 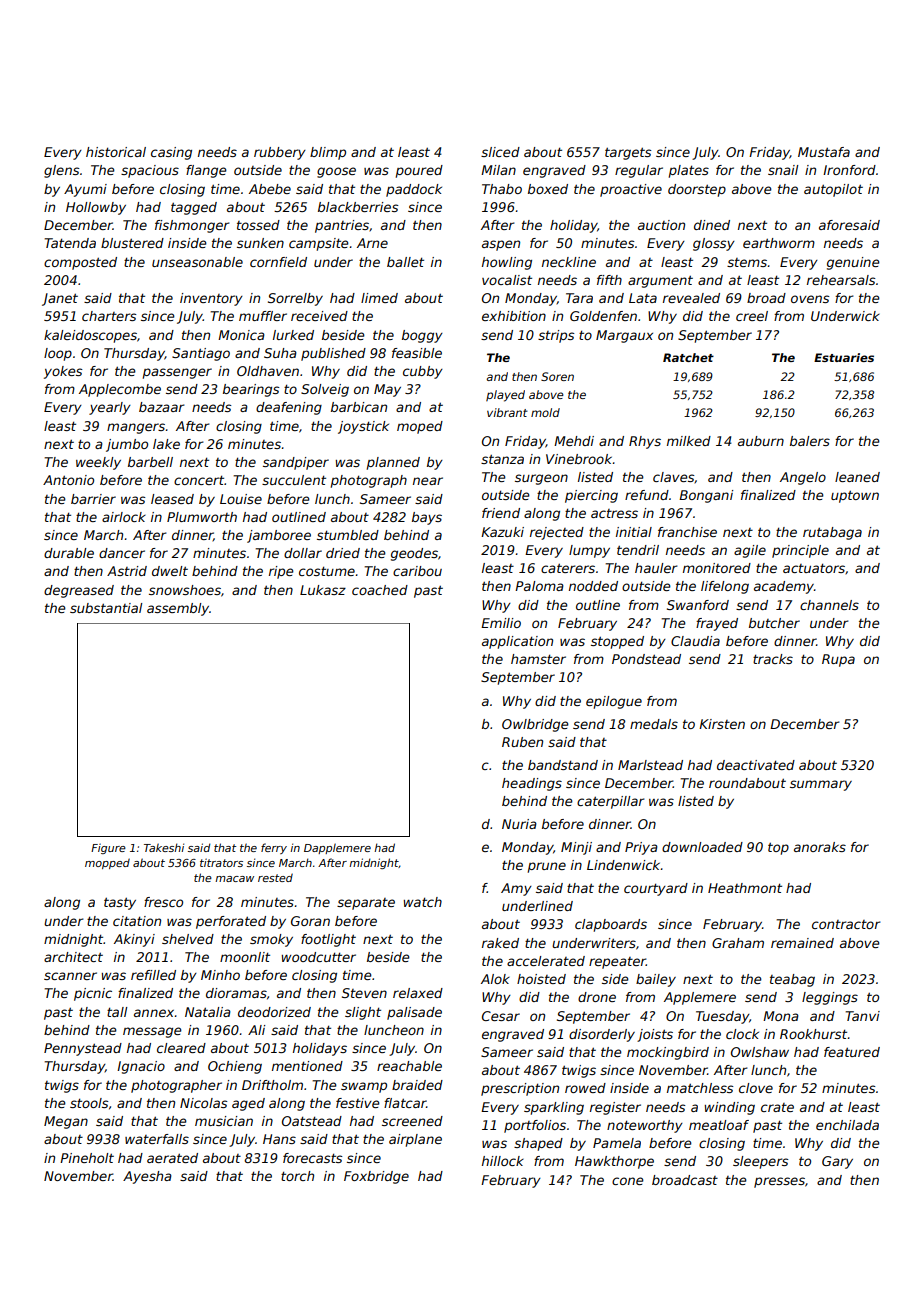 What do you see at coordinates (760, 1052) in the document?
I see `Owlshaw` at bounding box center [760, 1052].
